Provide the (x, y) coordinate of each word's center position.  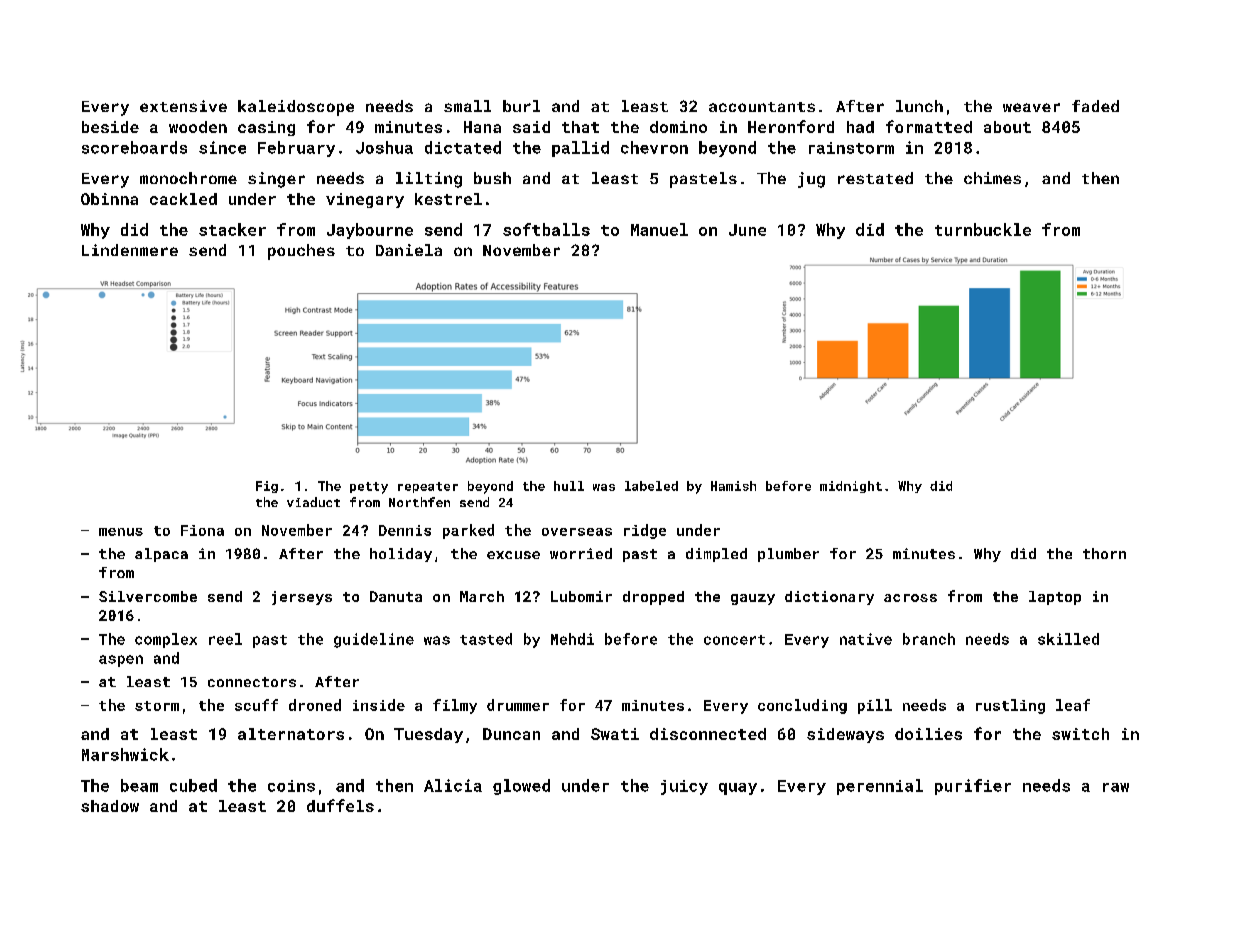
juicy (684, 787)
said (531, 127)
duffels (340, 805)
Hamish (733, 486)
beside (110, 127)
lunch (919, 106)
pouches (301, 252)
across (910, 598)
